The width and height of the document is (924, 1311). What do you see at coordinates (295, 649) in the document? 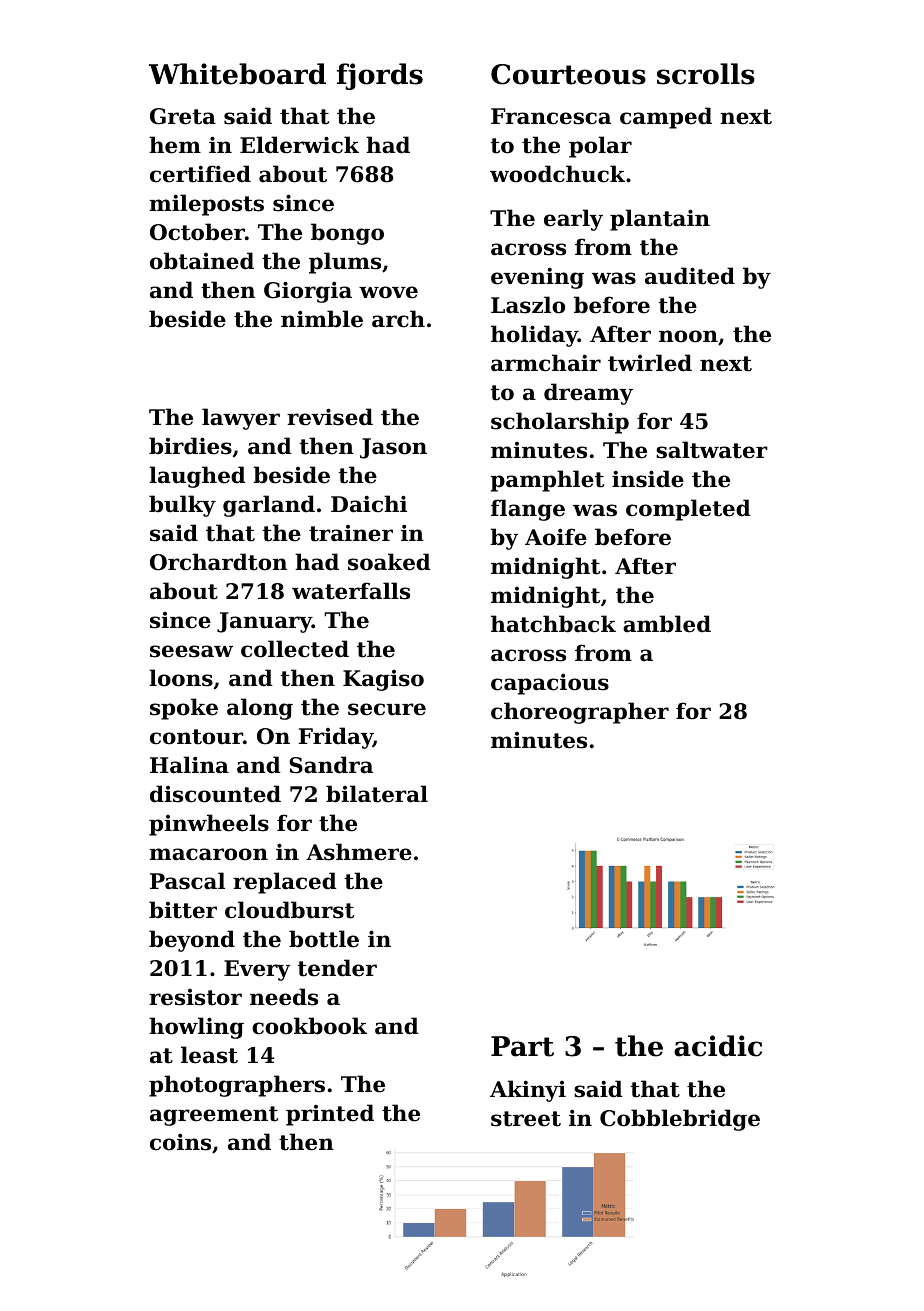
I see `collected` at bounding box center [295, 649].
